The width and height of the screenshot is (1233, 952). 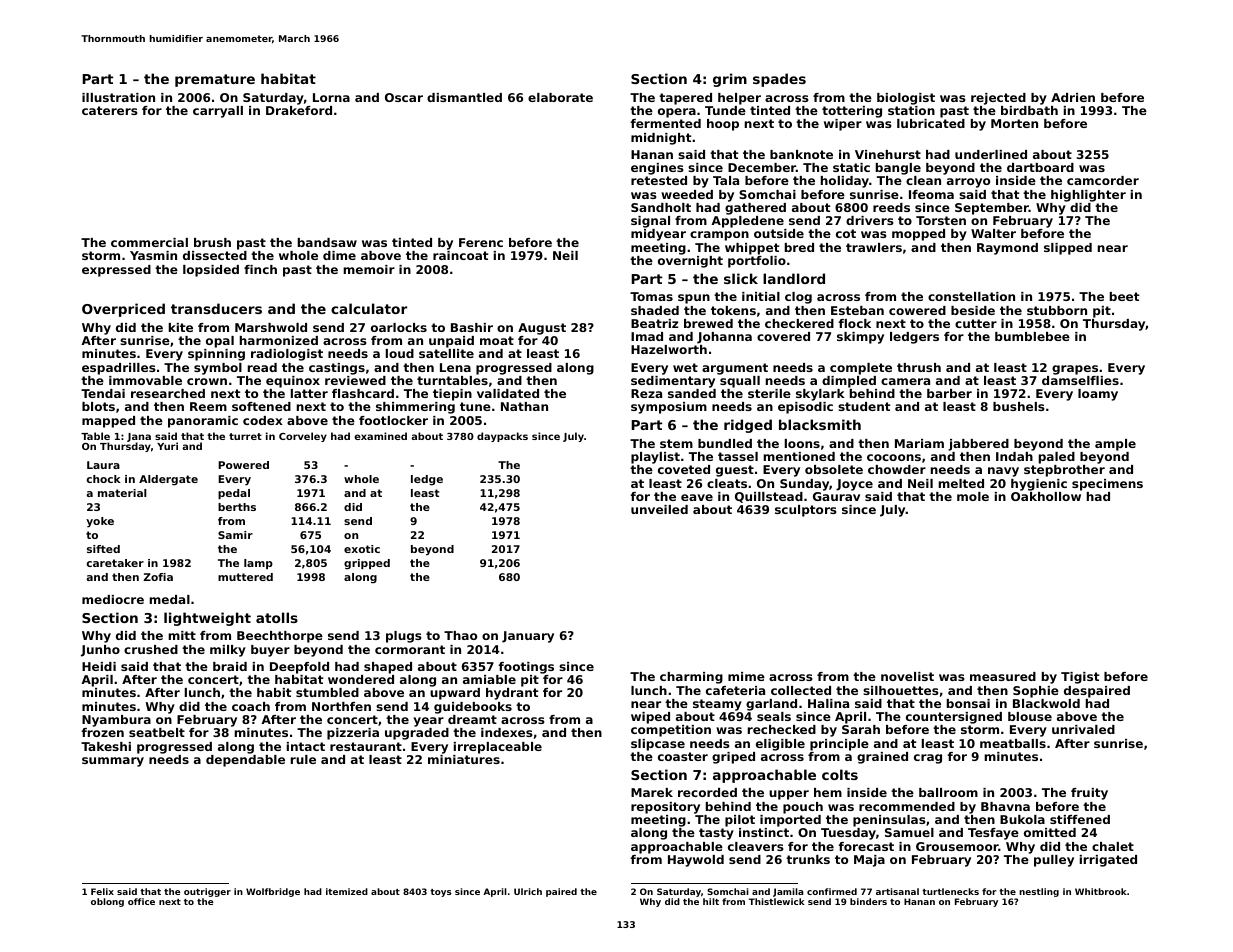 I want to click on Powered, so click(x=243, y=465).
